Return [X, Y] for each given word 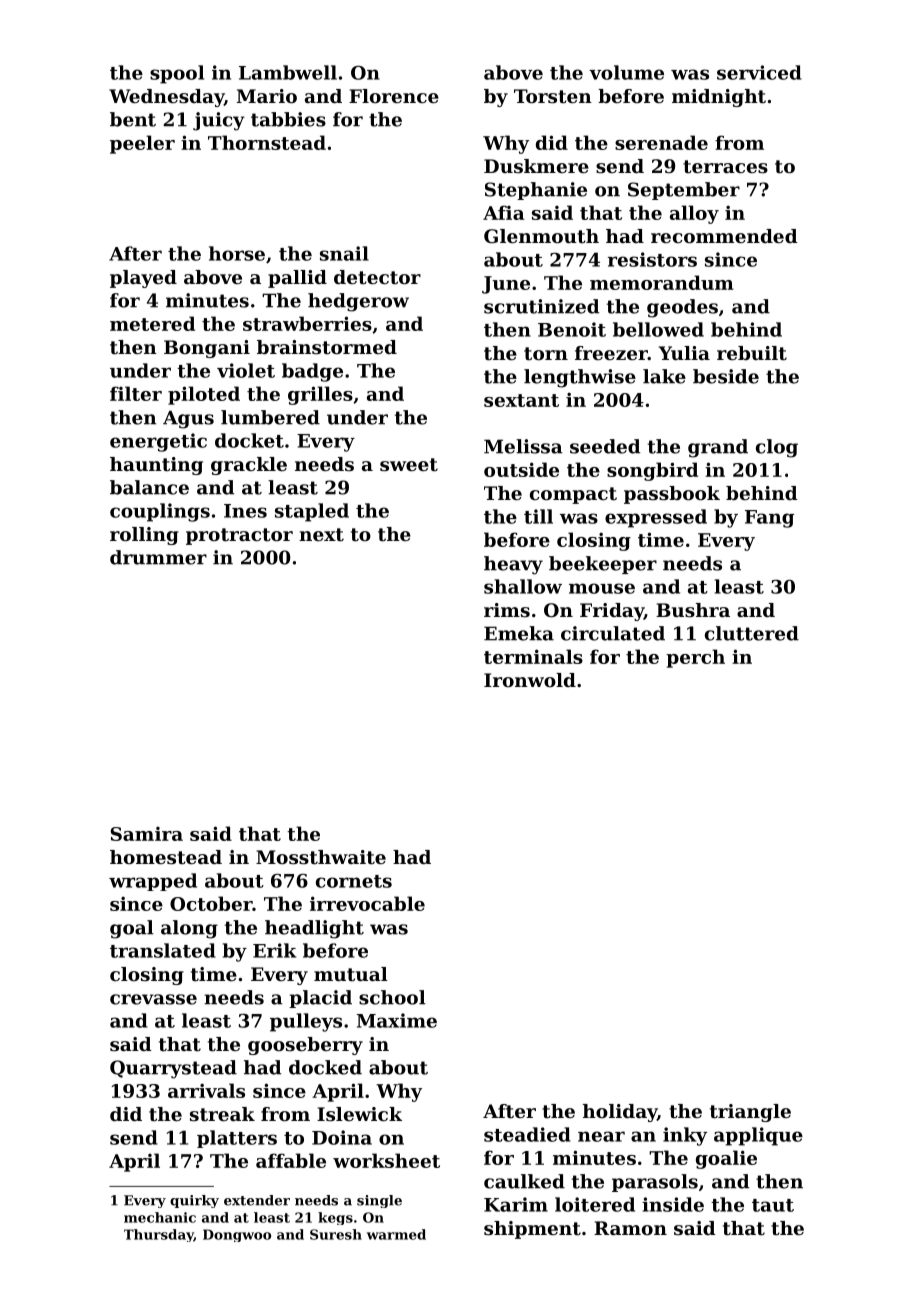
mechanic [160, 1217]
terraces [725, 167]
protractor [239, 536]
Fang [770, 519]
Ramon [630, 1228]
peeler [142, 144]
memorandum [662, 282]
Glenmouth [541, 236]
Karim [516, 1204]
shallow [523, 586]
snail [344, 253]
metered [152, 323]
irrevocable [367, 903]
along [189, 929]
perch [695, 658]
